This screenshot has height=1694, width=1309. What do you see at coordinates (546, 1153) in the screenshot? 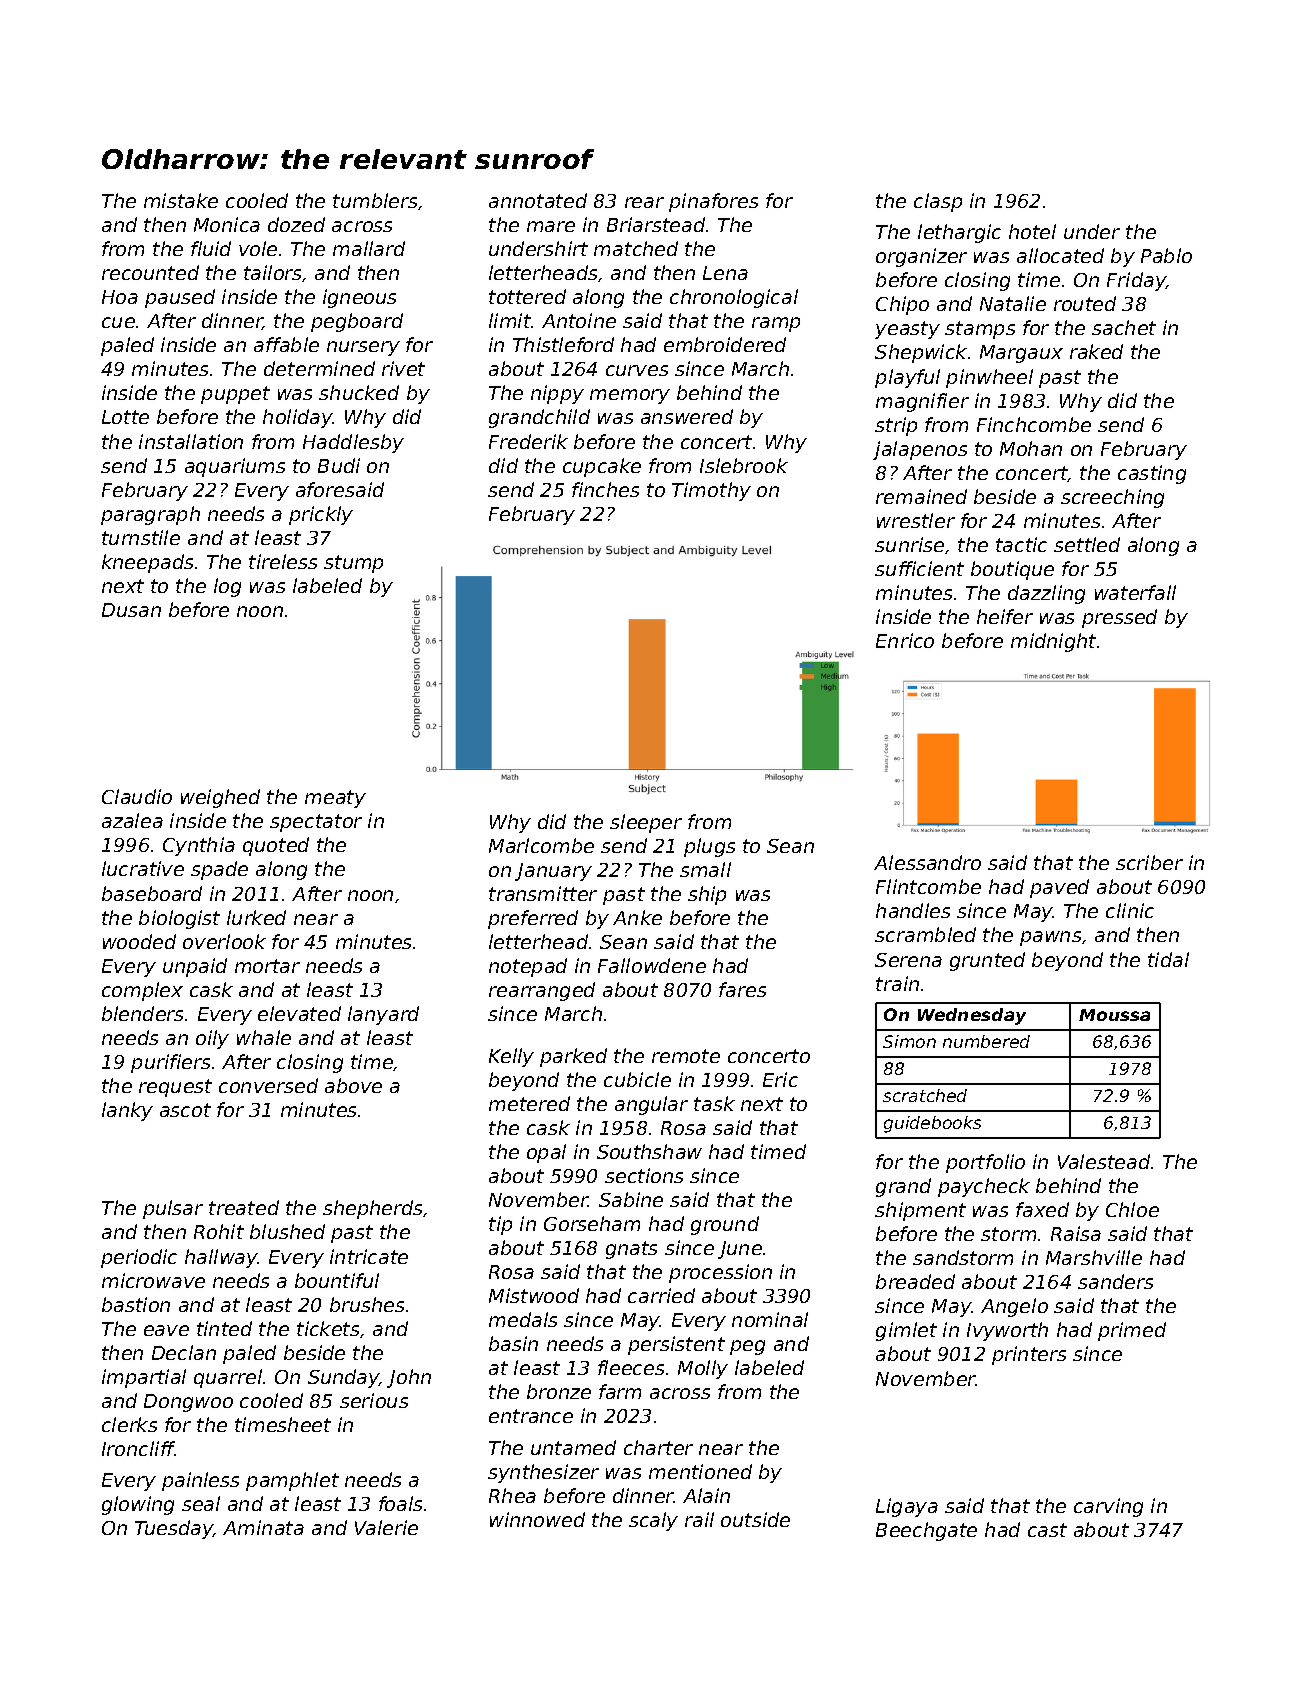
I see `opal` at bounding box center [546, 1153].
